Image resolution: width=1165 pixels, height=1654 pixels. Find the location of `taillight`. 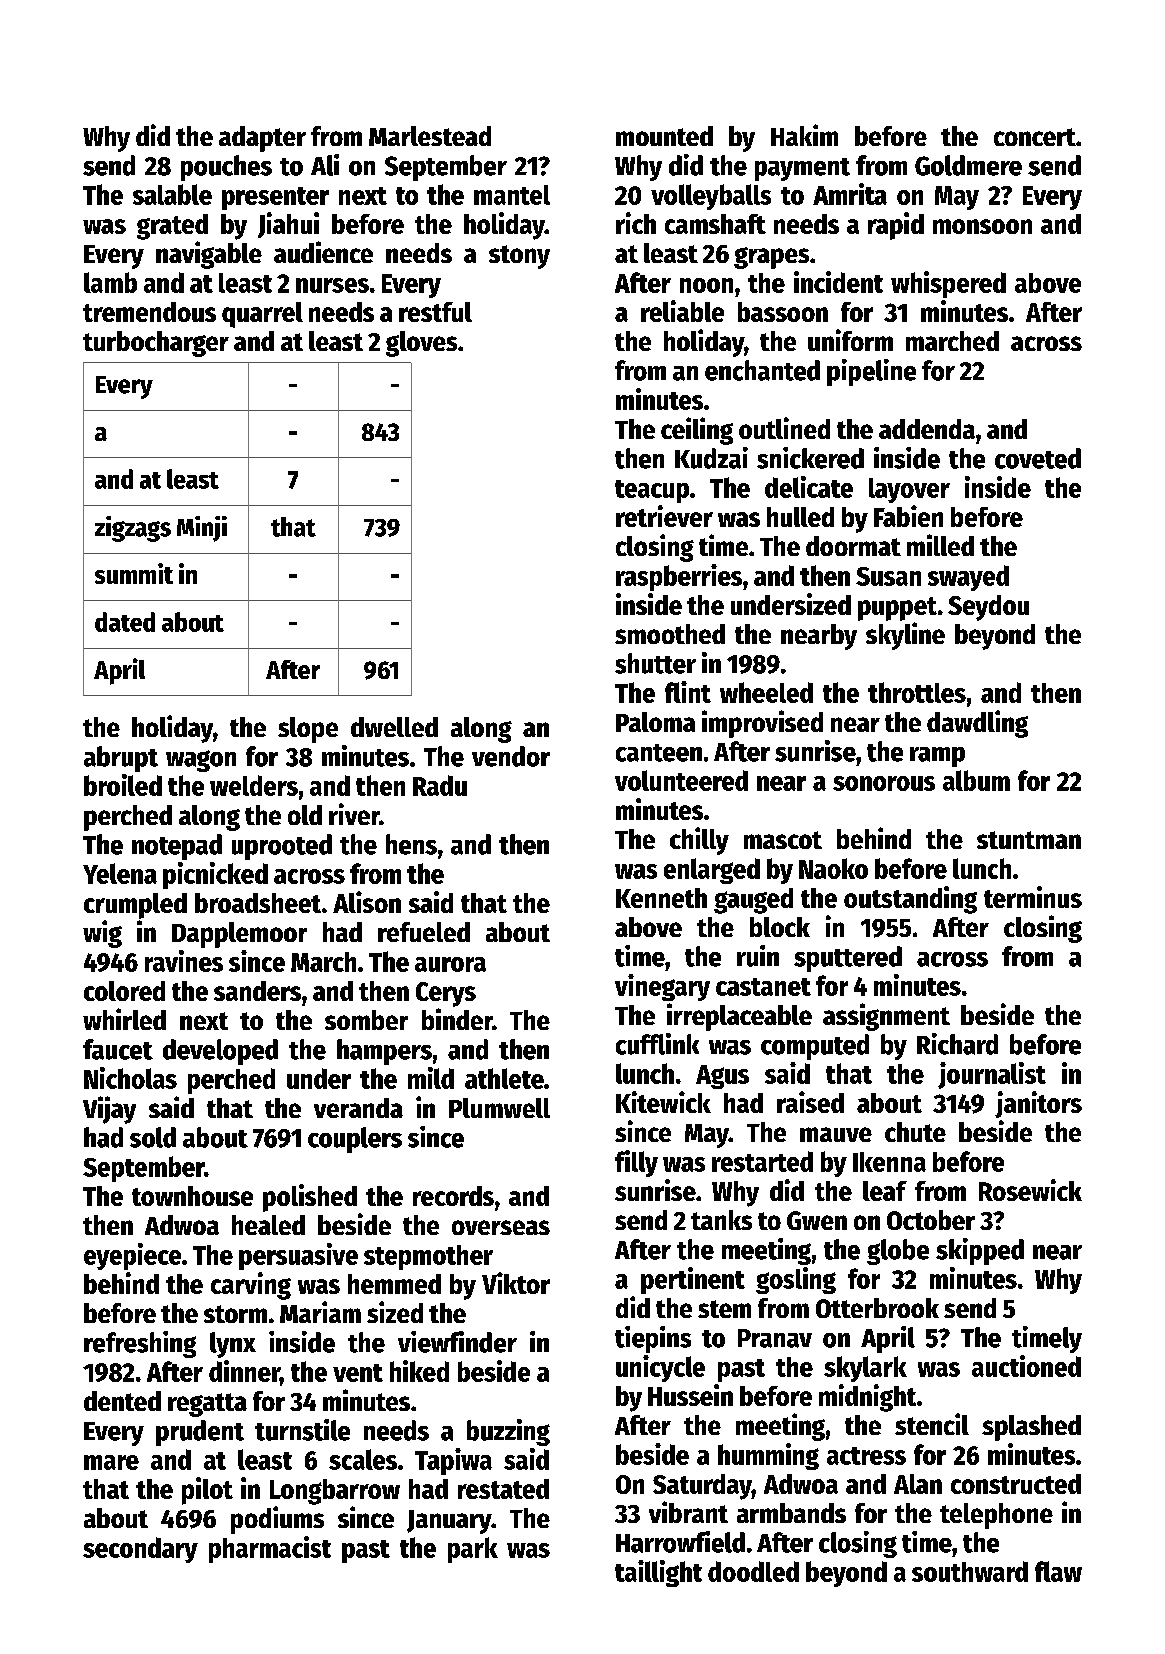

taillight is located at coordinates (658, 1573).
